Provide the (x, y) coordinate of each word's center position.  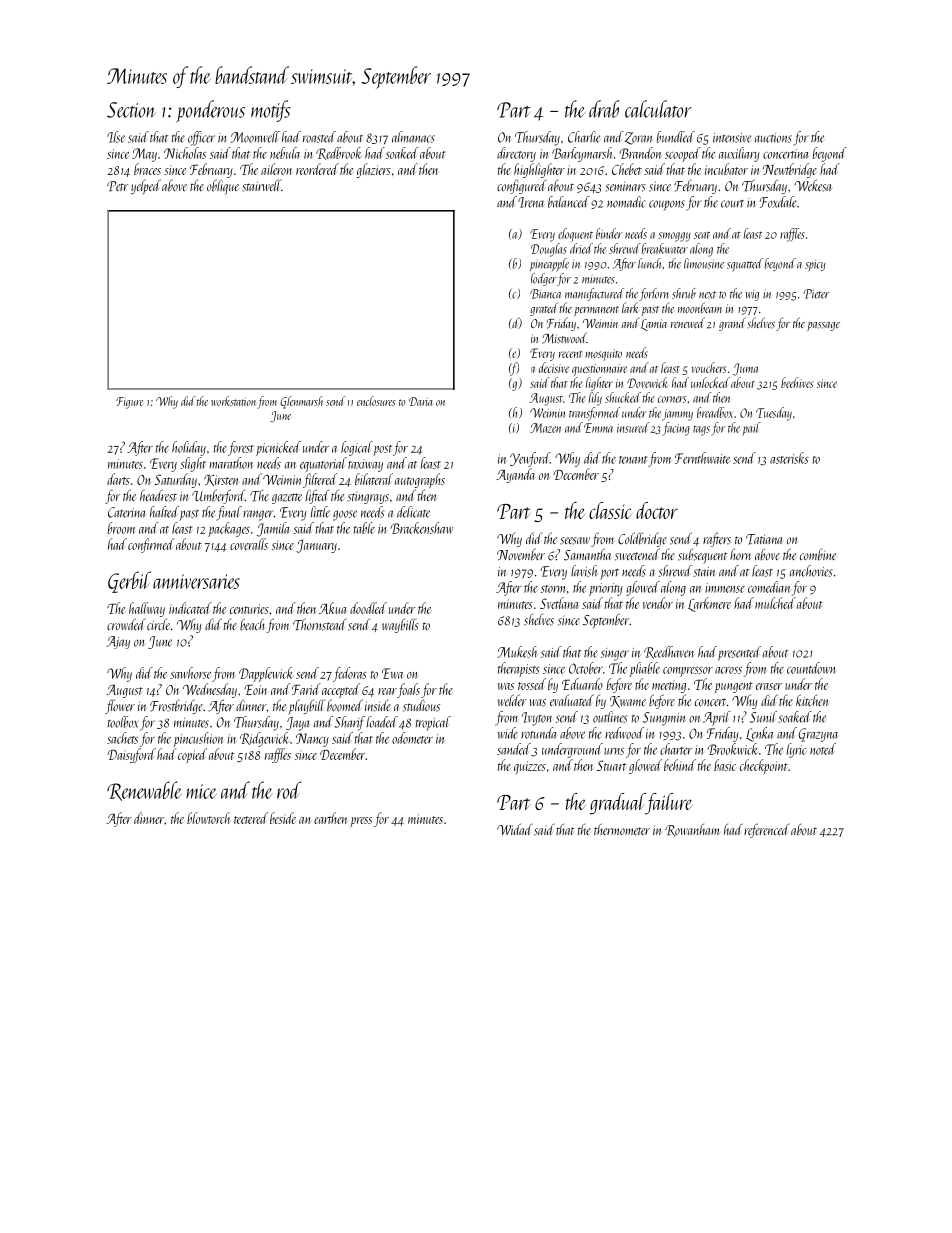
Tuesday (774, 414)
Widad (515, 829)
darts (118, 479)
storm (553, 589)
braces (147, 169)
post (382, 450)
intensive (732, 138)
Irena (531, 202)
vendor (658, 603)
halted (164, 512)
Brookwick (733, 749)
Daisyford (131, 755)
